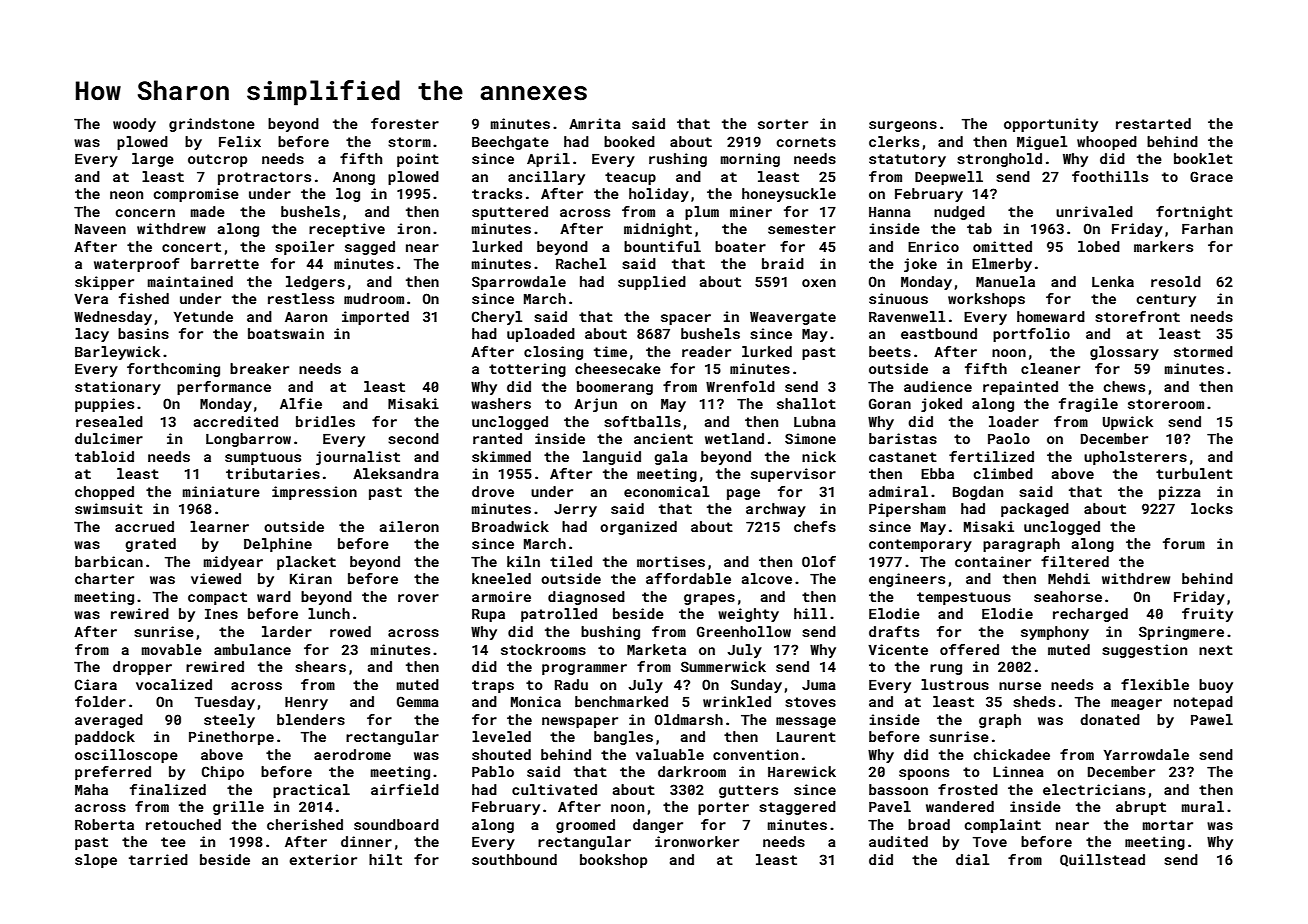 This document has height=924, width=1308. What do you see at coordinates (320, 666) in the document?
I see `shears` at bounding box center [320, 666].
